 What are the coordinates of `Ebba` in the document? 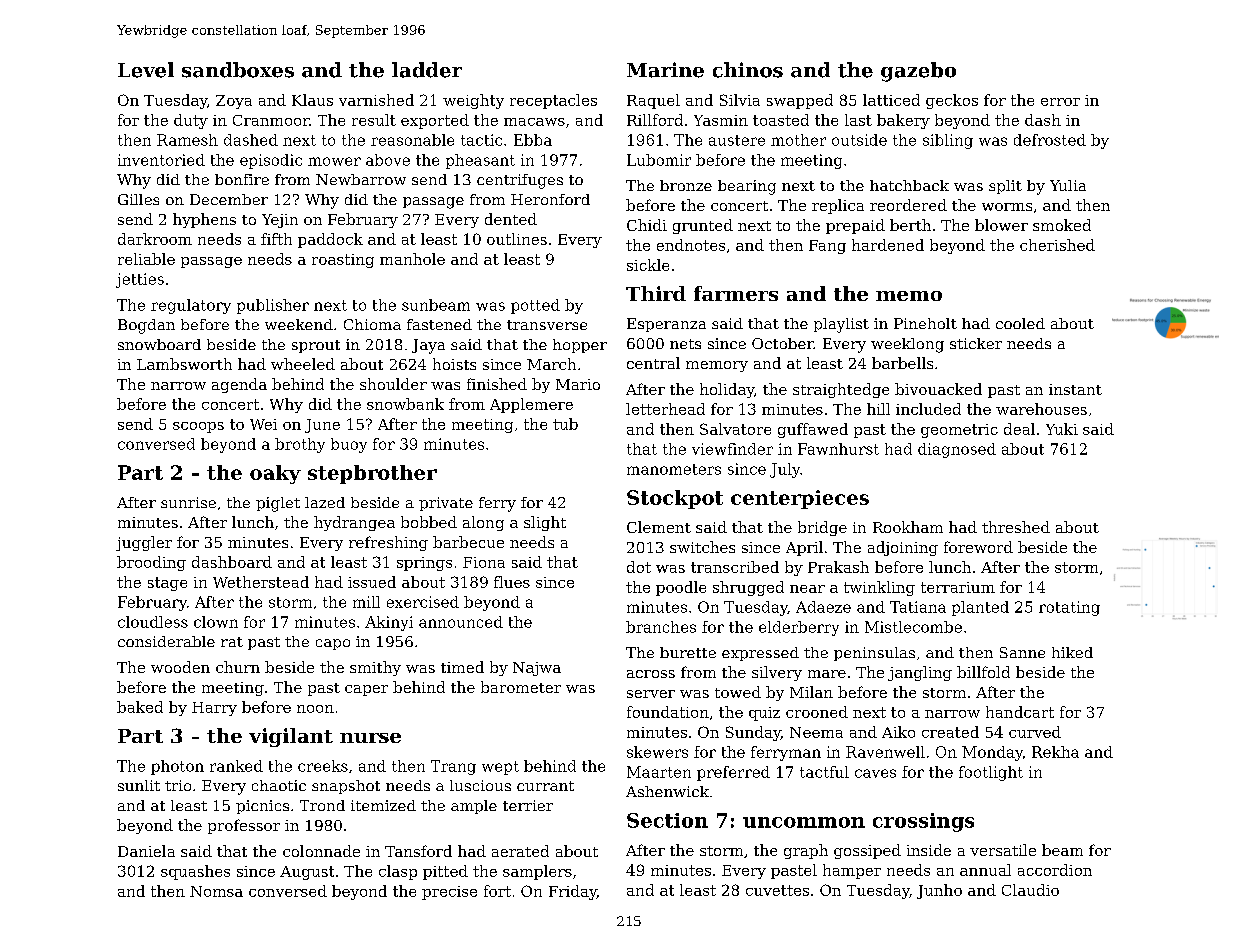 It's located at (533, 140).
